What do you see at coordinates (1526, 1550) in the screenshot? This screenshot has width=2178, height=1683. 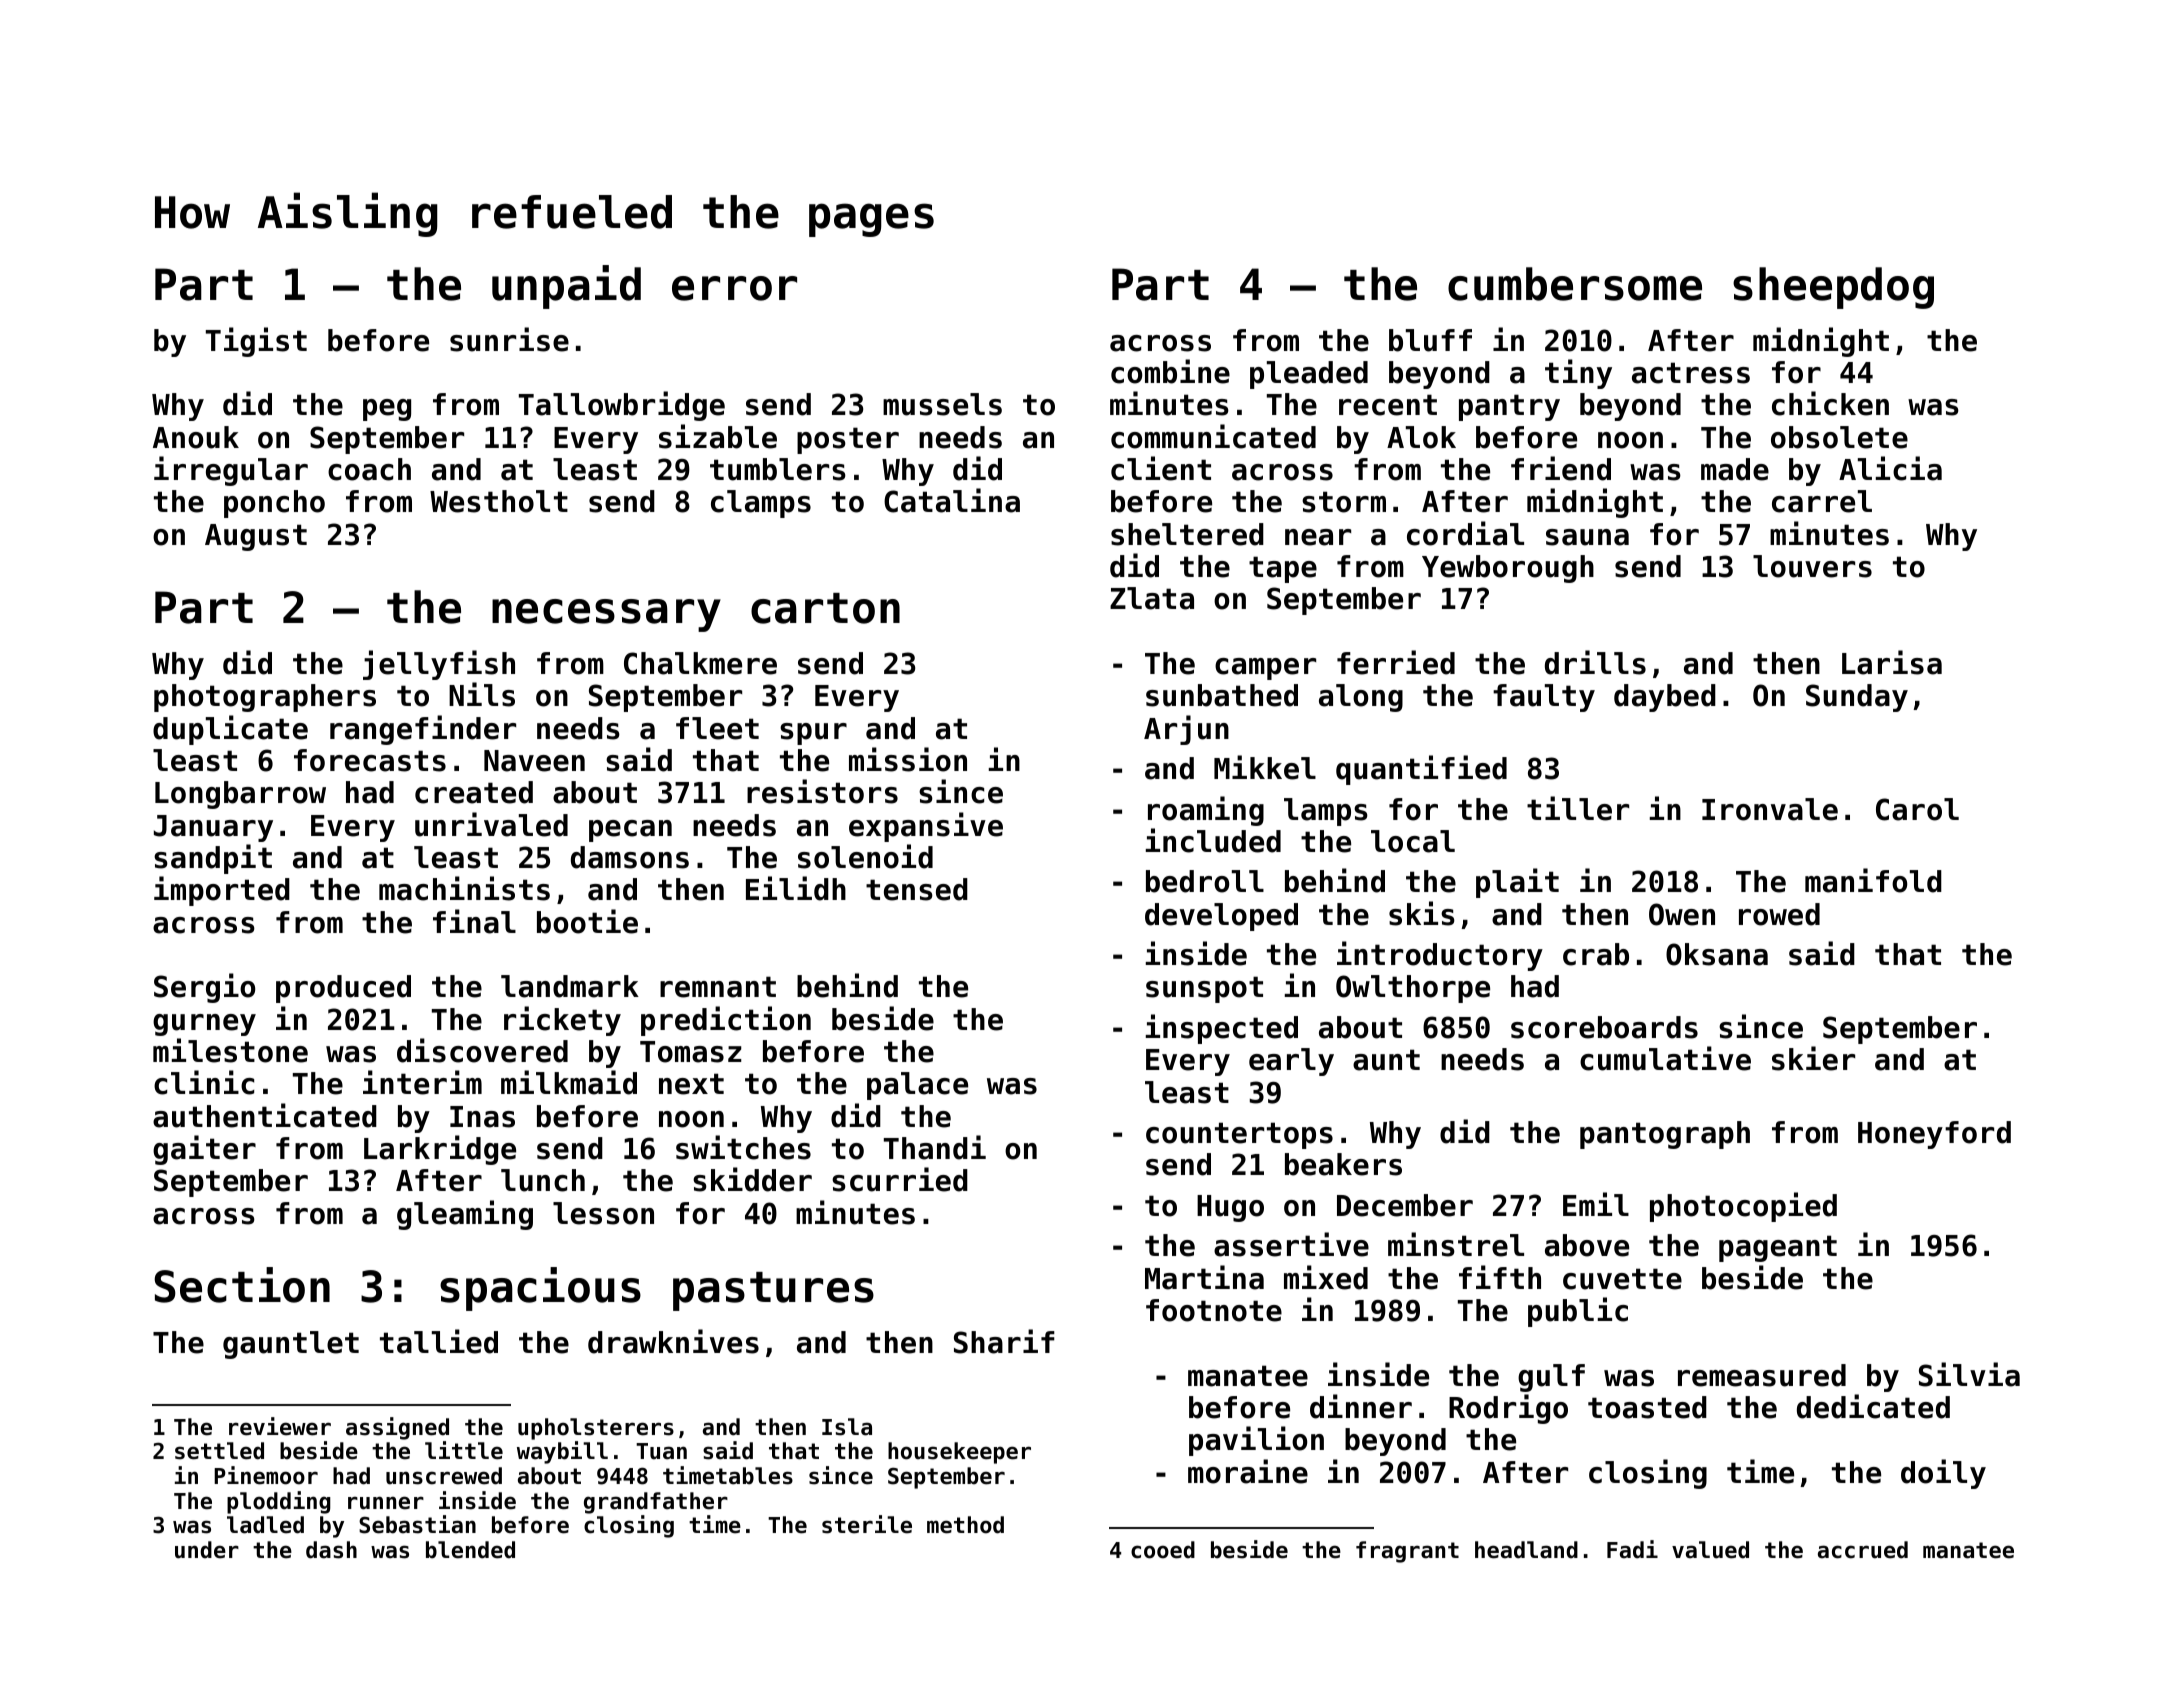 I see `headland` at bounding box center [1526, 1550].
